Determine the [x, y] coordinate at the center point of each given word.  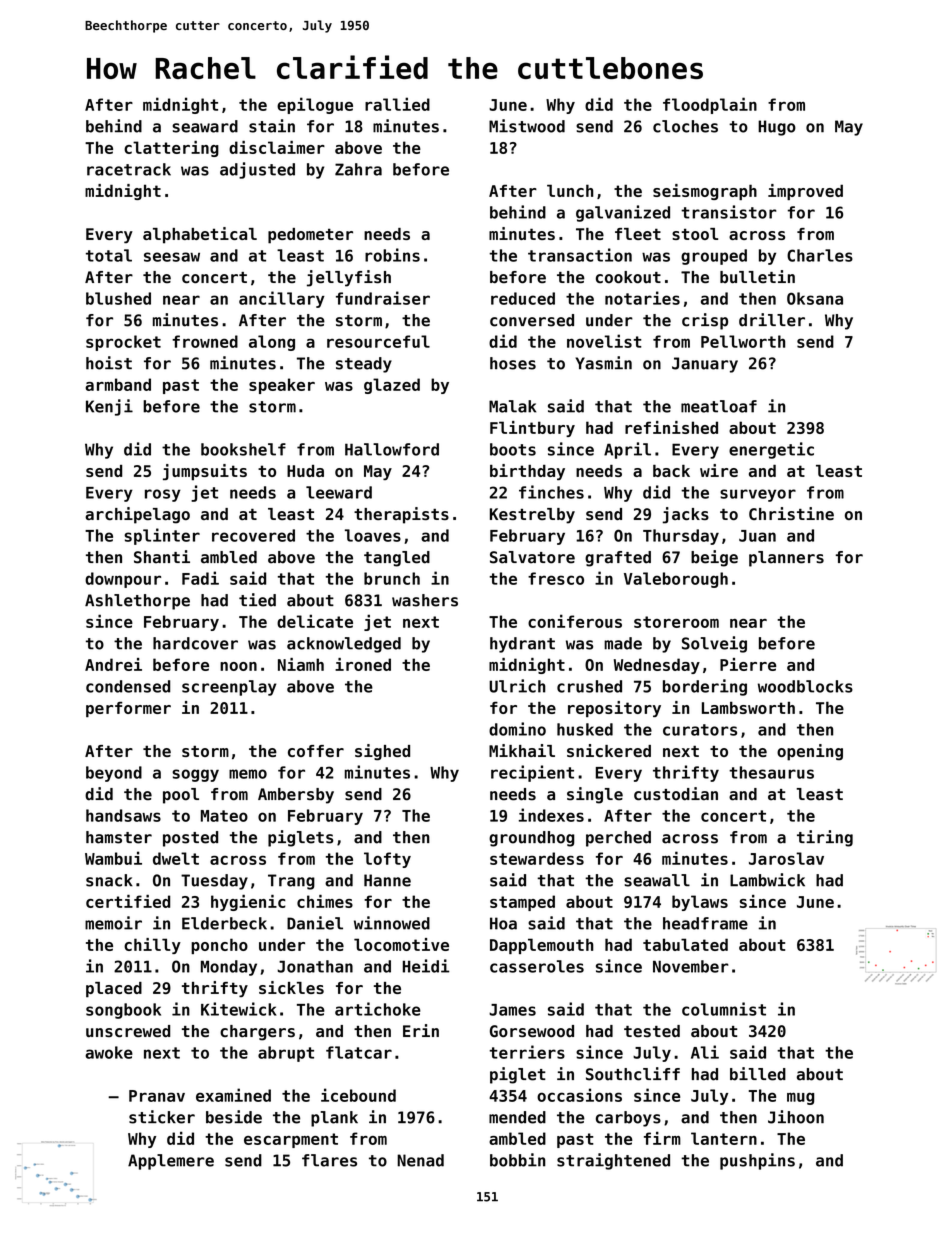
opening [810, 752]
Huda [305, 471]
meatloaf [719, 406]
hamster [119, 837]
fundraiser [383, 298]
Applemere [171, 1162]
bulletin [757, 277]
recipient [532, 773]
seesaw [172, 257]
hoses [513, 363]
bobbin [518, 1160]
